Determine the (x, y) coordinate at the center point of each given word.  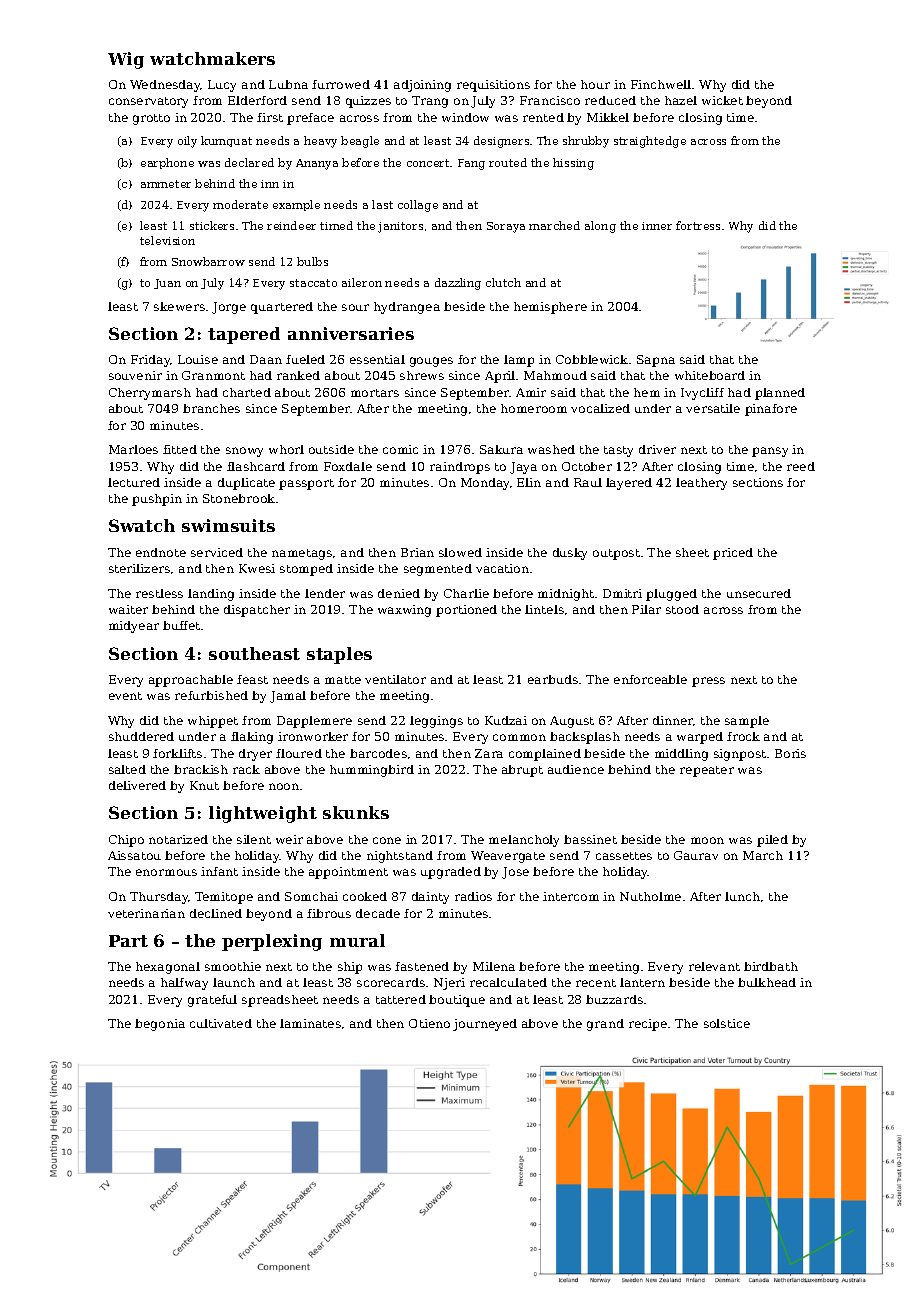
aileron (362, 282)
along (600, 227)
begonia (160, 1025)
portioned (466, 611)
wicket (722, 100)
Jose (515, 873)
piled (772, 841)
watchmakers (212, 58)
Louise (198, 359)
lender (325, 593)
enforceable (650, 679)
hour (595, 84)
